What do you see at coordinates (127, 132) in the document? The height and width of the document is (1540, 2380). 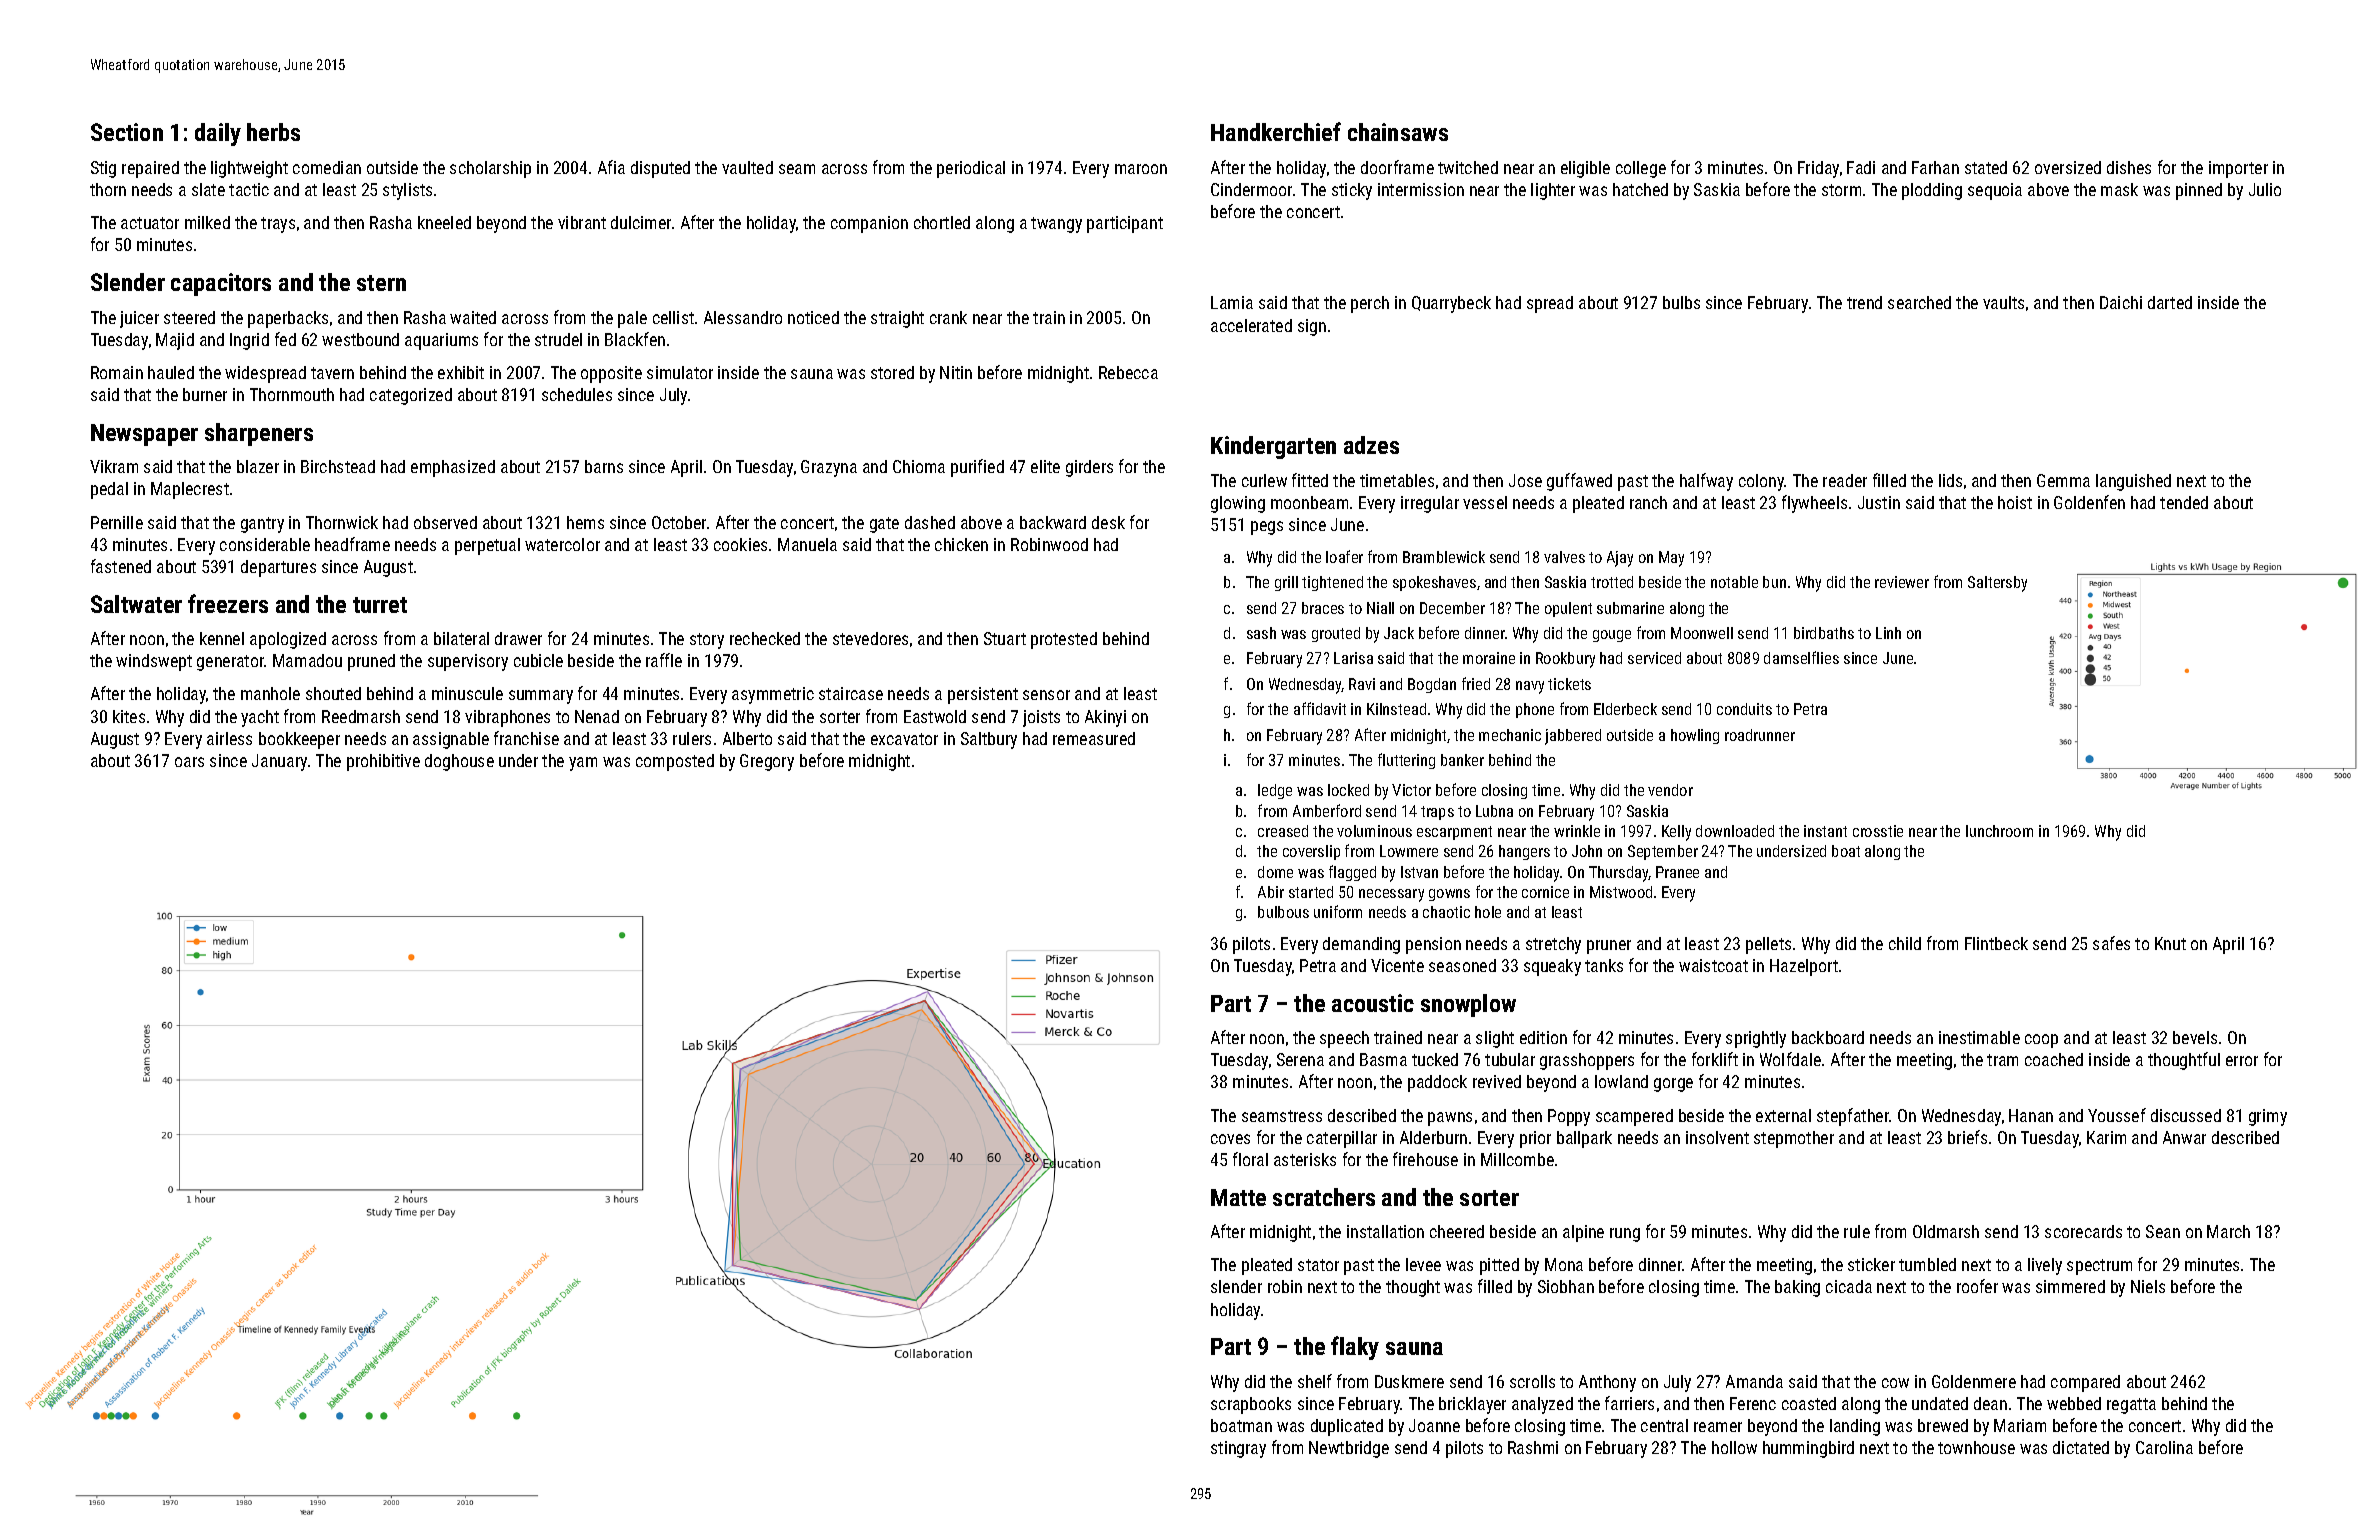 I see `Section` at bounding box center [127, 132].
